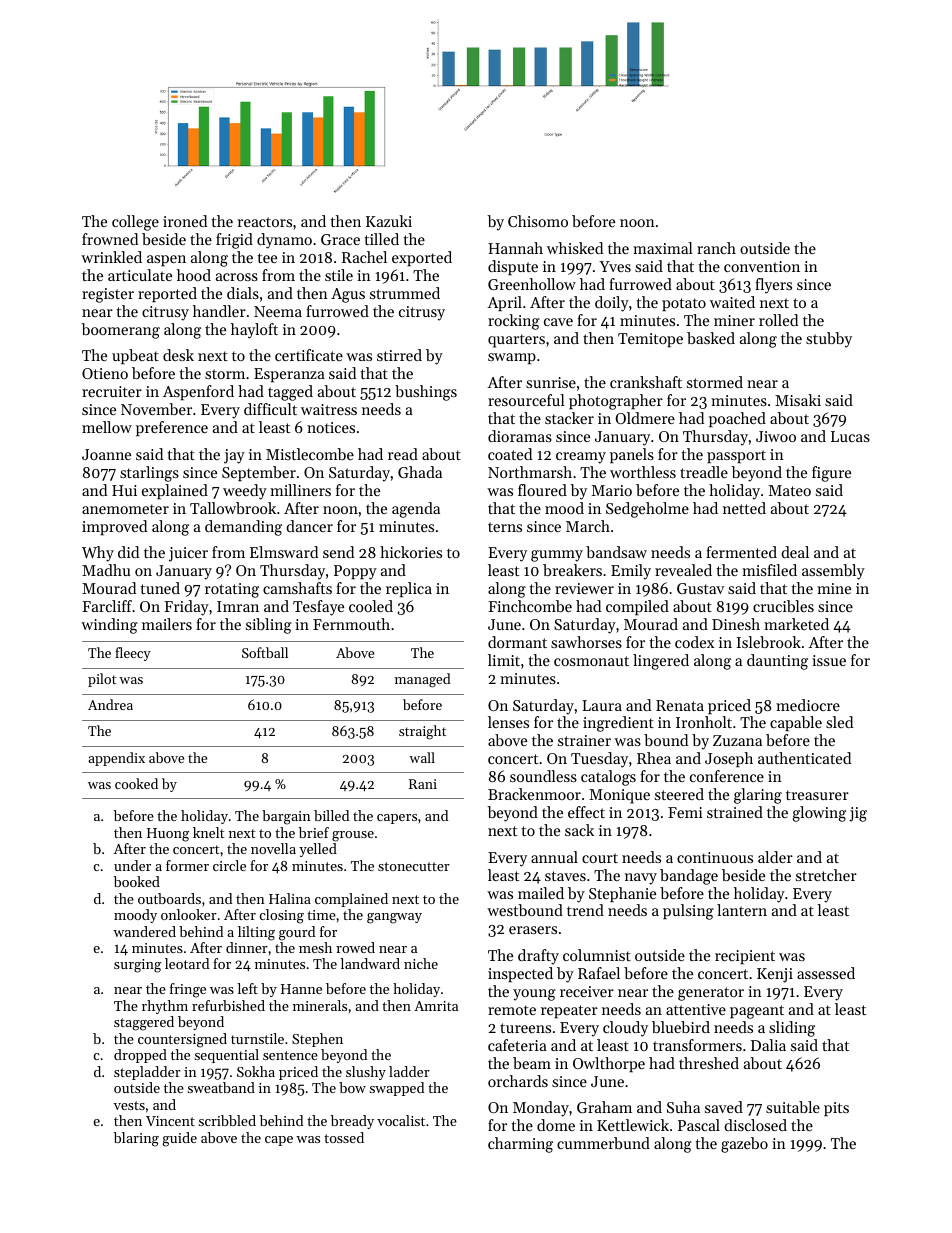 Image resolution: width=952 pixels, height=1233 pixels. I want to click on convention, so click(762, 266).
